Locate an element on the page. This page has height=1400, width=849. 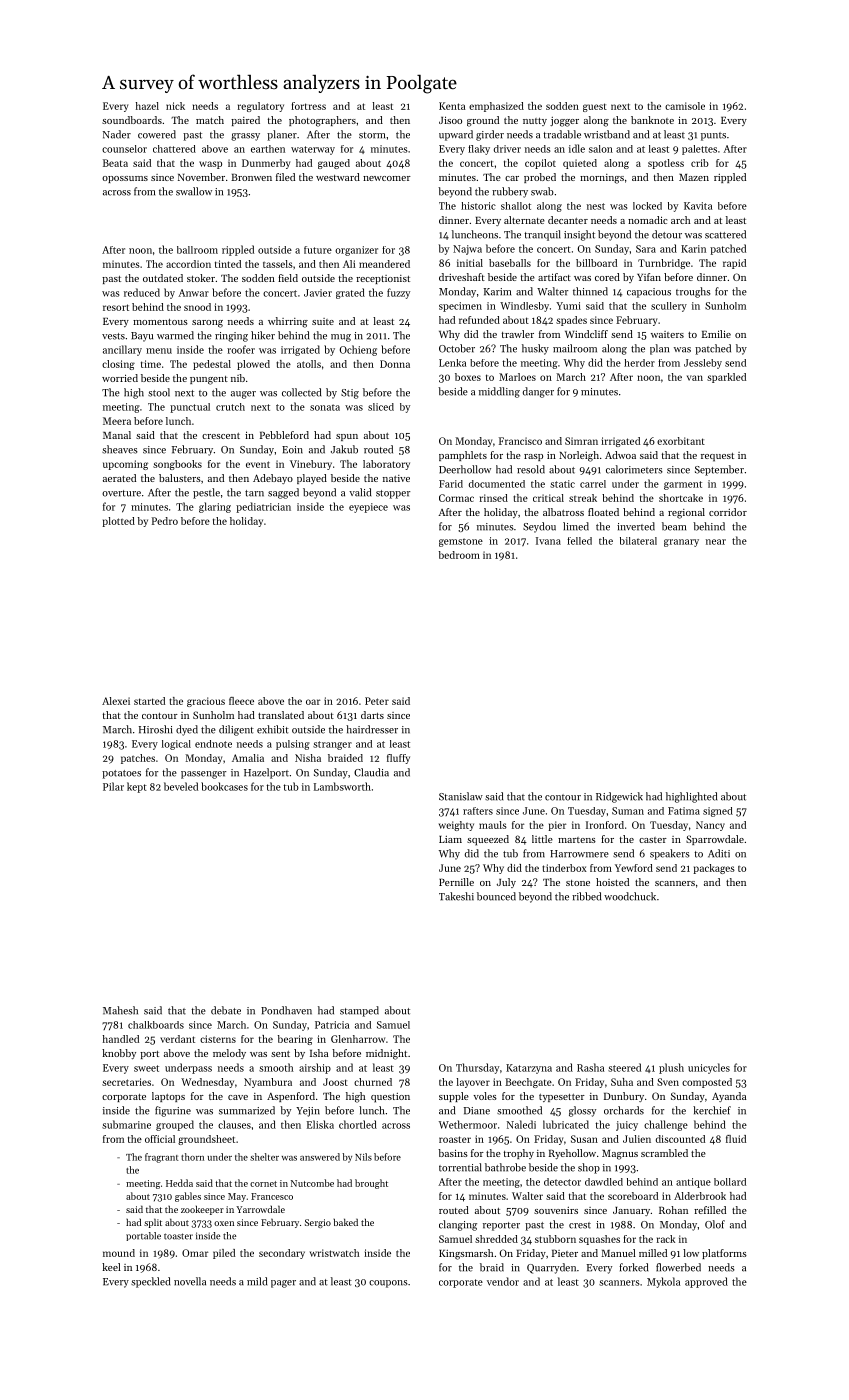
fortress is located at coordinates (308, 106).
